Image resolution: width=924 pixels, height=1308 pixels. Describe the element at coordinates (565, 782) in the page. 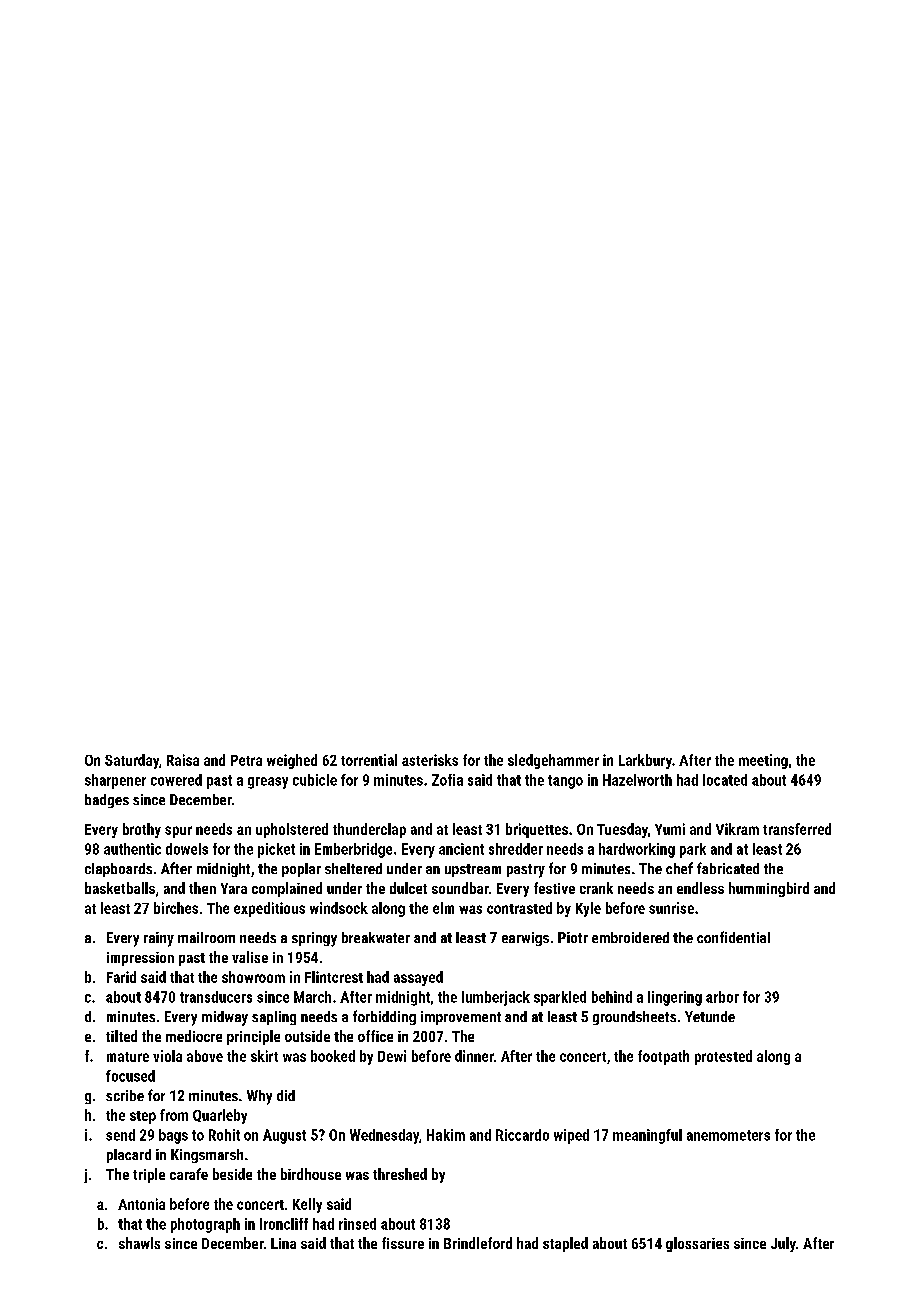

I see `tango` at that location.
